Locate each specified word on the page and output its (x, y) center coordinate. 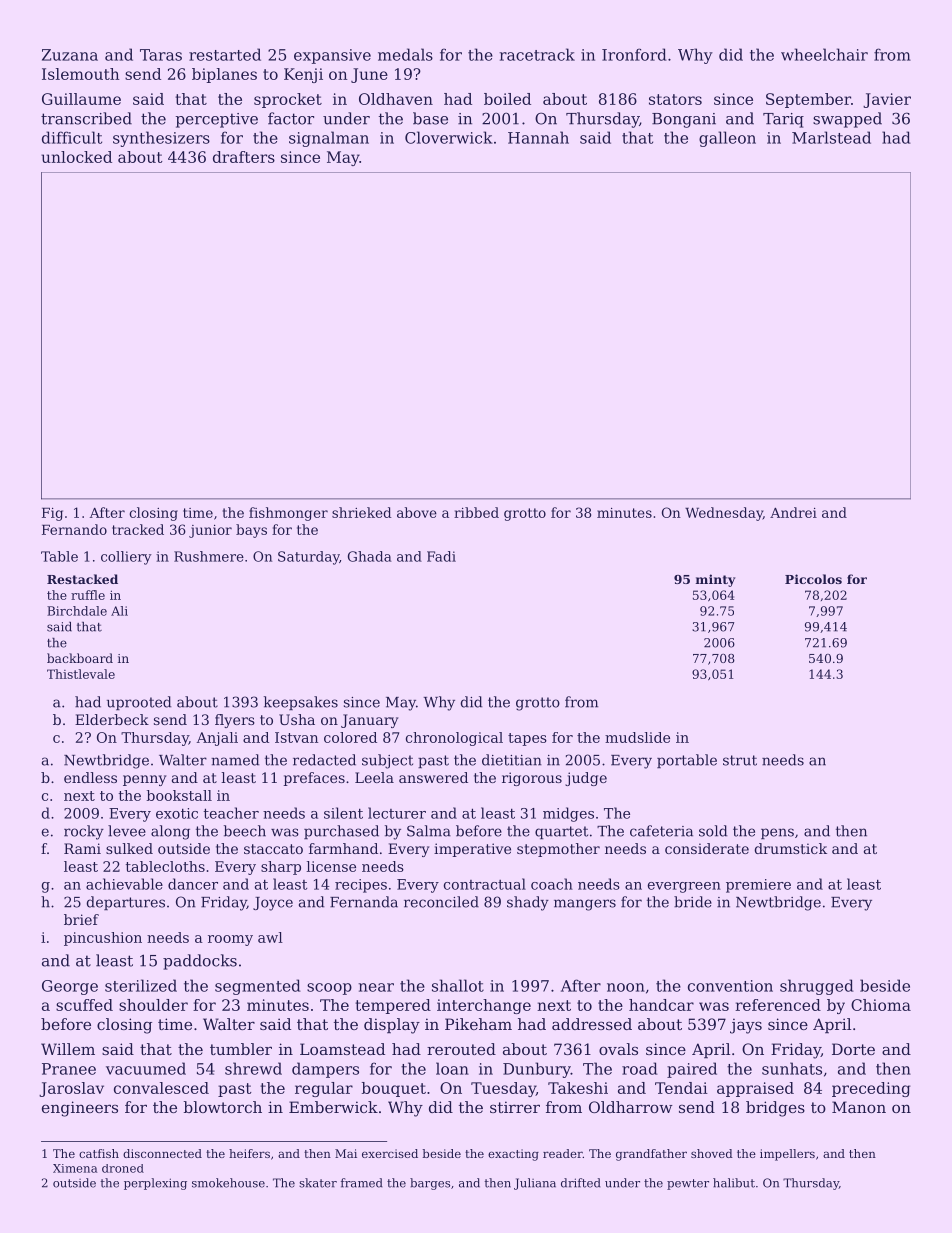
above (417, 512)
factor (291, 118)
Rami (82, 848)
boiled (507, 99)
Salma (429, 831)
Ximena (75, 1168)
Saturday (308, 558)
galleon (727, 139)
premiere (758, 886)
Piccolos (813, 579)
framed (362, 1183)
